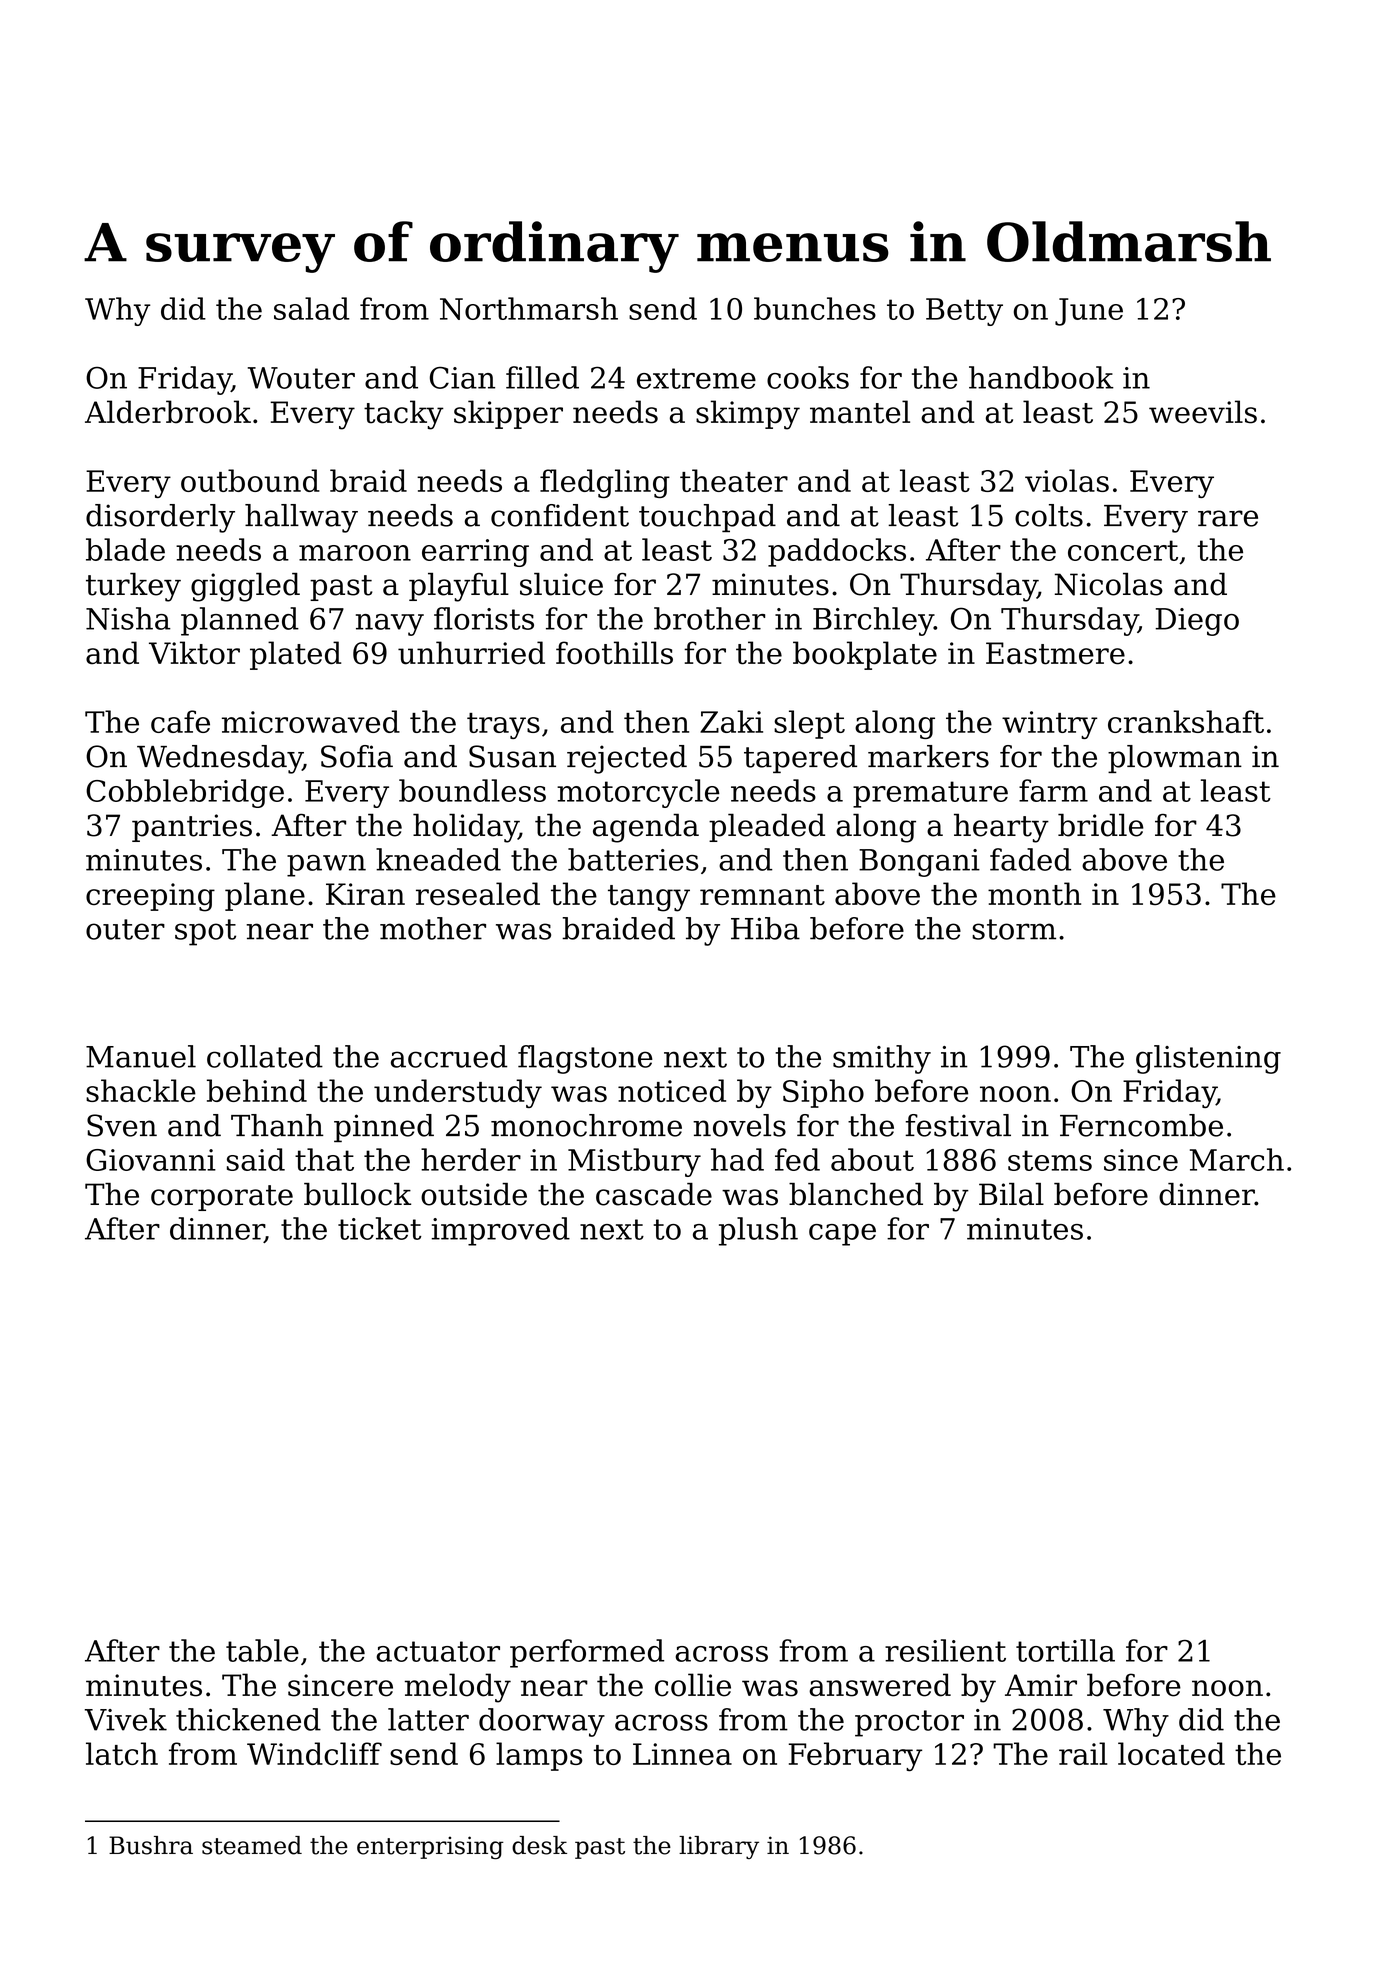 This screenshot has height=1969, width=1386. What do you see at coordinates (1089, 312) in the screenshot?
I see `June` at bounding box center [1089, 312].
